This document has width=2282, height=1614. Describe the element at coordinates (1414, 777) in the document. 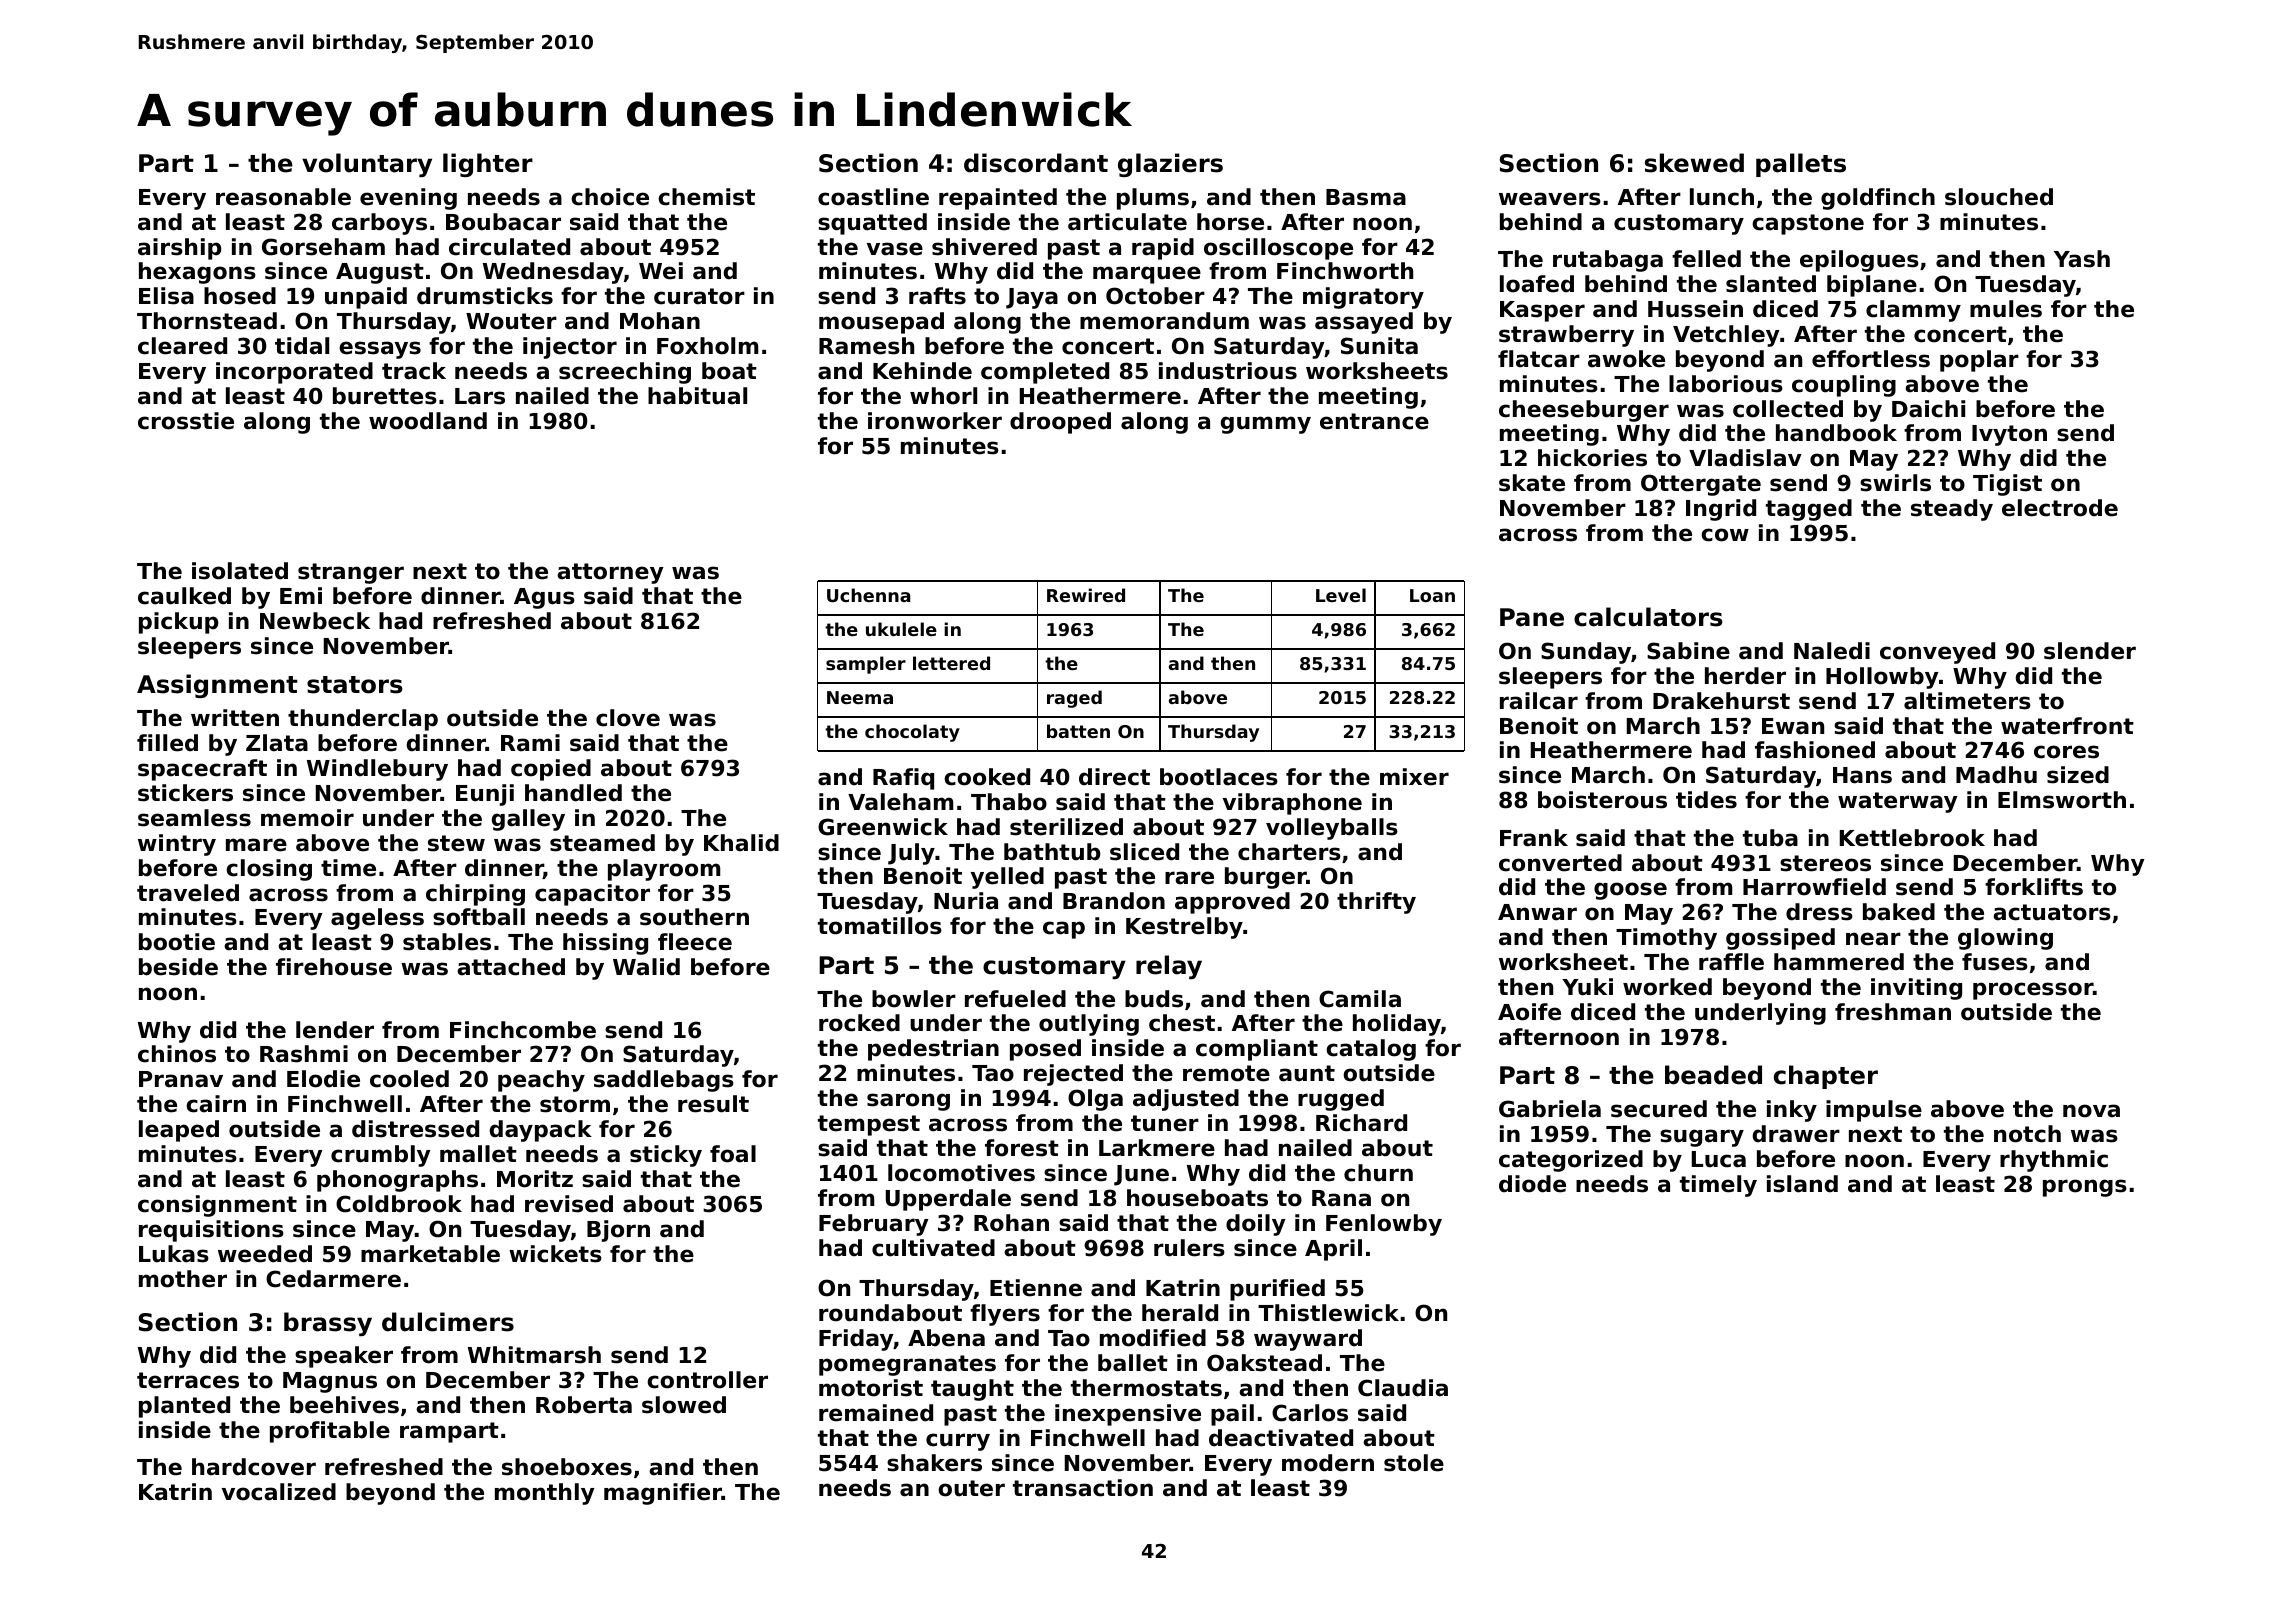

I see `mixer` at that location.
